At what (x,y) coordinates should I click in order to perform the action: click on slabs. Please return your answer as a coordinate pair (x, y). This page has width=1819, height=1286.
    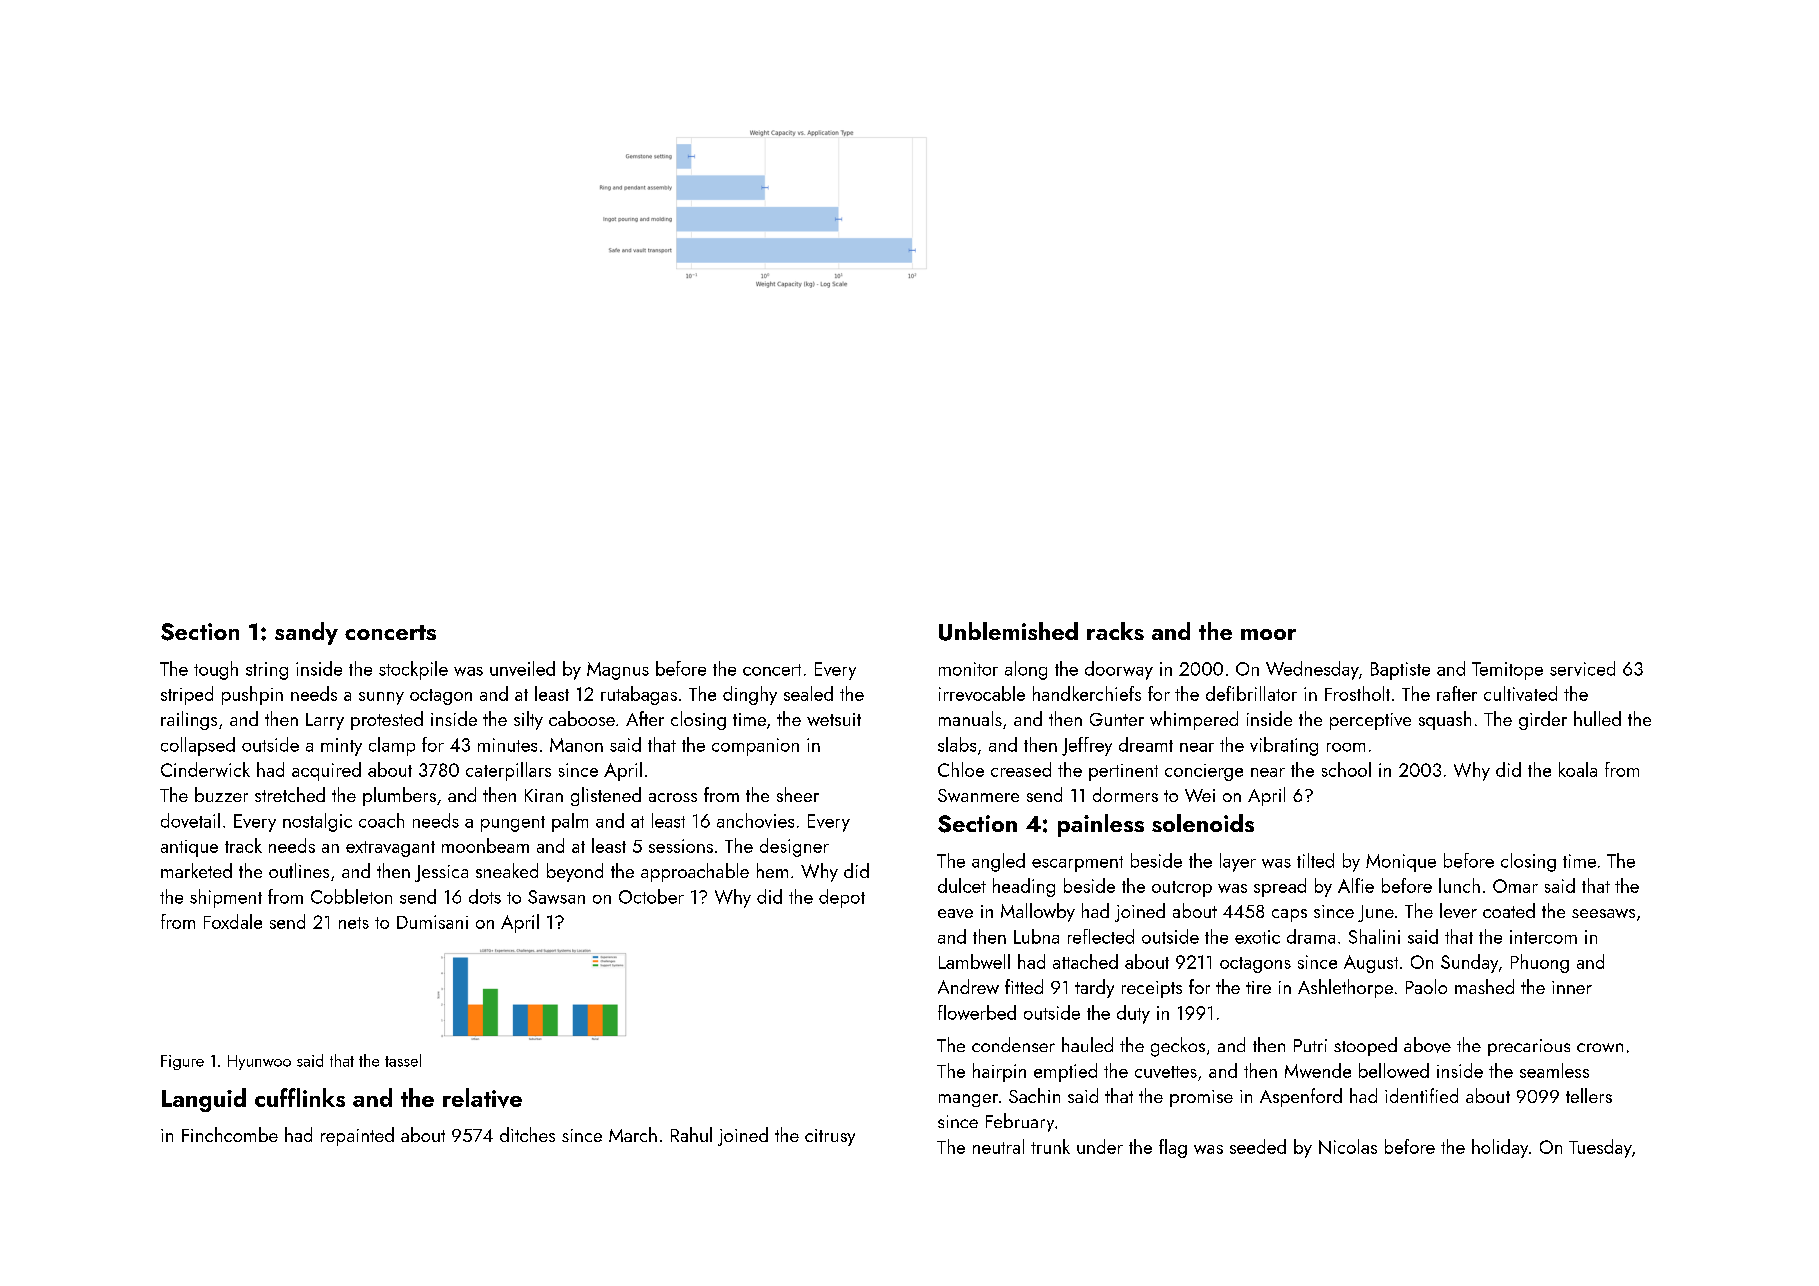
    Looking at the image, I should click on (957, 744).
